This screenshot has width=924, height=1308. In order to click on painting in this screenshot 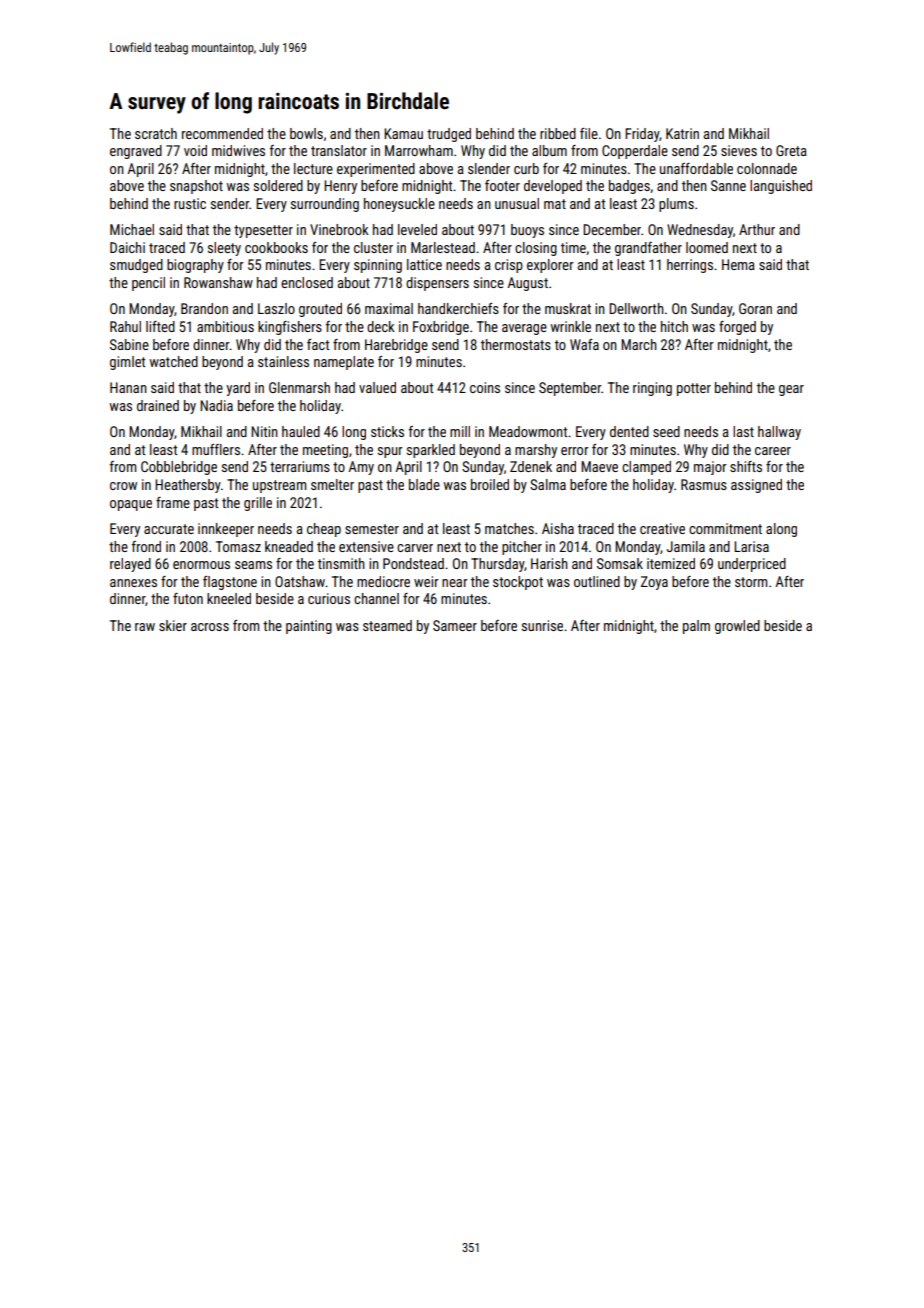, I will do `click(309, 627)`.
